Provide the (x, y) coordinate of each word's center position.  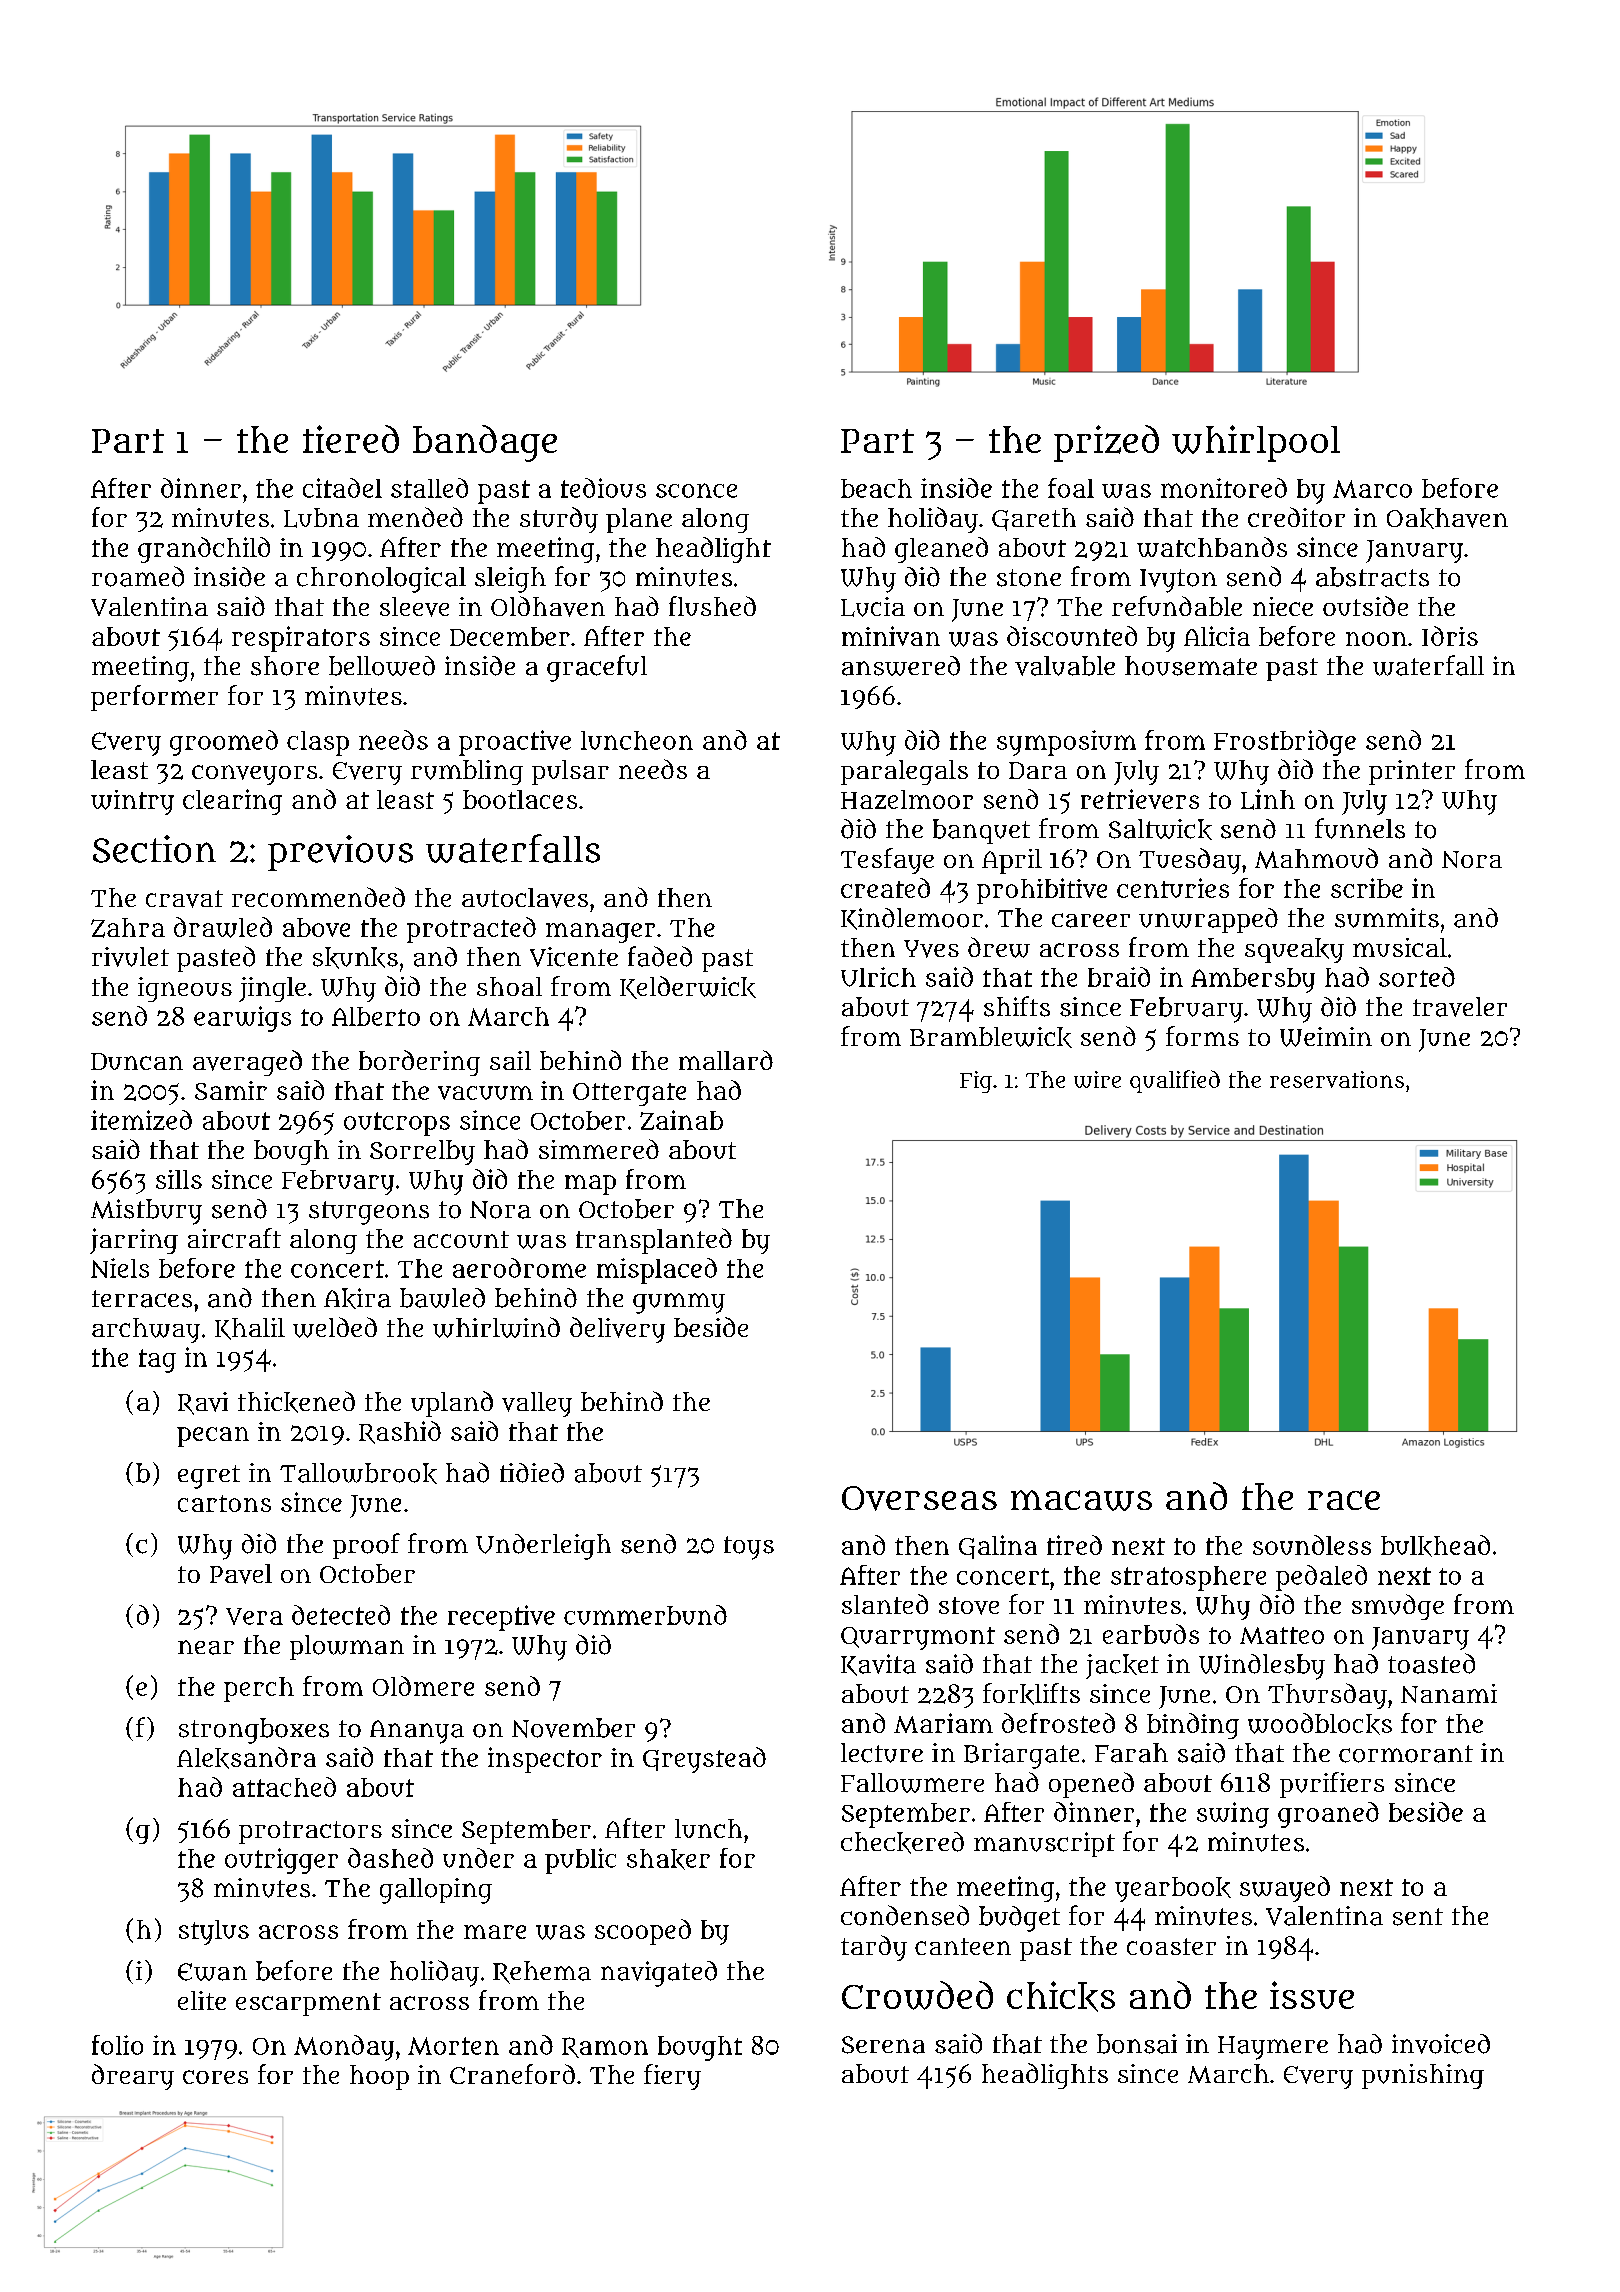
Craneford (512, 2074)
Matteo (1282, 1635)
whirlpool (1256, 443)
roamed (138, 576)
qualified (1175, 1081)
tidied (532, 1473)
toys (749, 1548)
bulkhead (1435, 1546)
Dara (1038, 770)
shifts (1017, 1006)
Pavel (241, 1574)
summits (1387, 918)
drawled (223, 927)
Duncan (137, 1061)
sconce (696, 490)
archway (146, 1330)
